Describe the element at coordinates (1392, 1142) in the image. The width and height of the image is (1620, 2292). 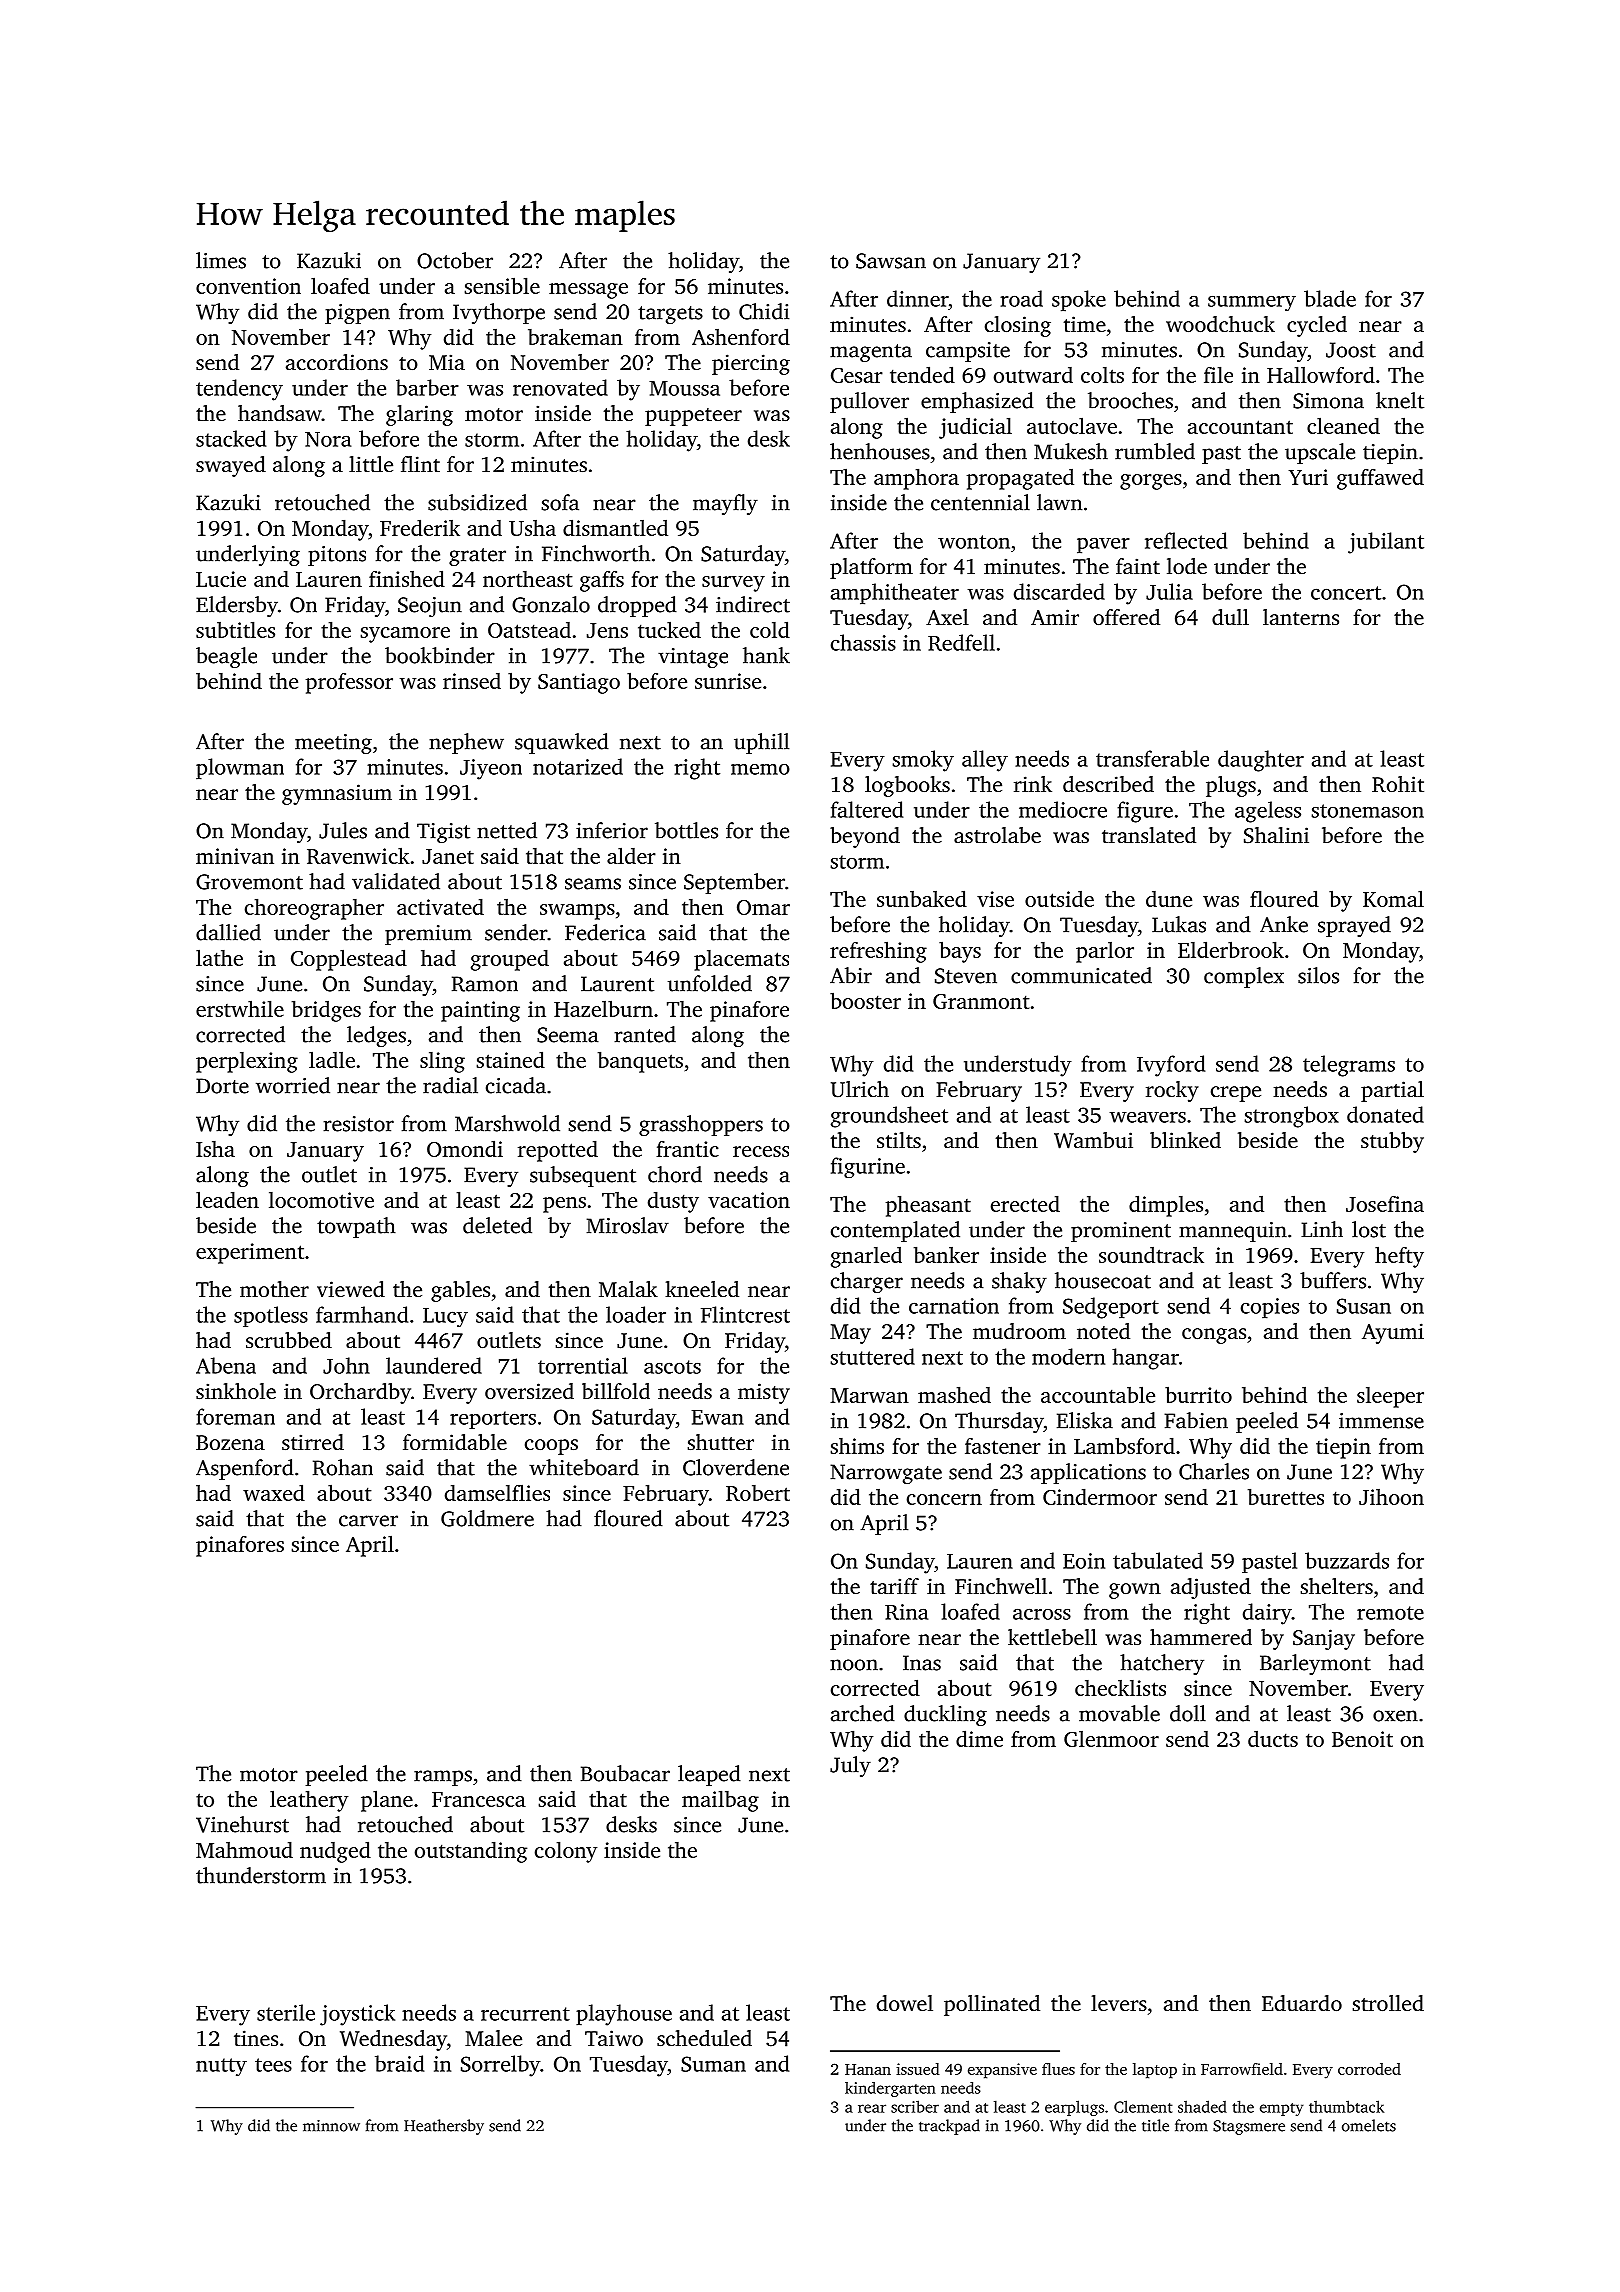
I see `stubby` at that location.
